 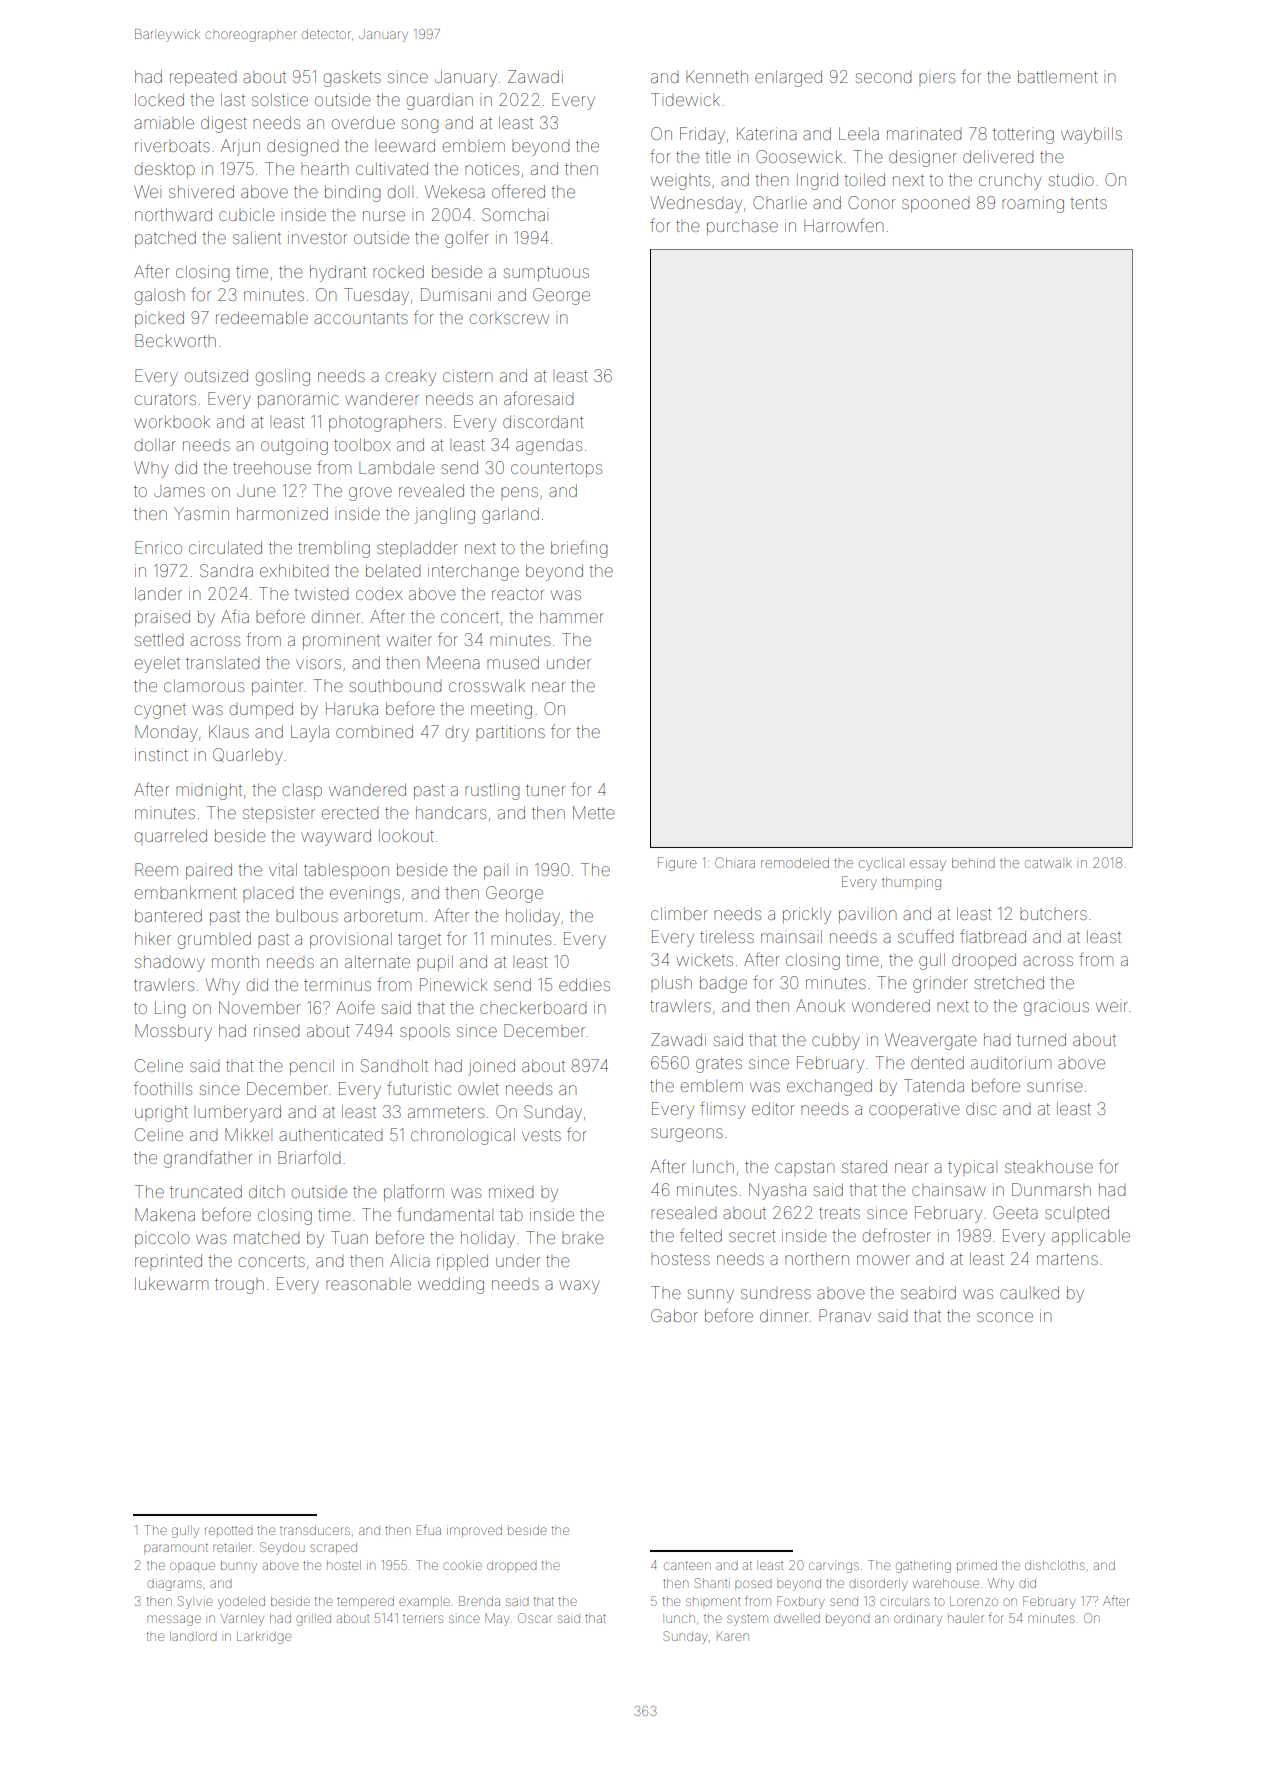 What do you see at coordinates (429, 1530) in the image?
I see `Efua` at bounding box center [429, 1530].
